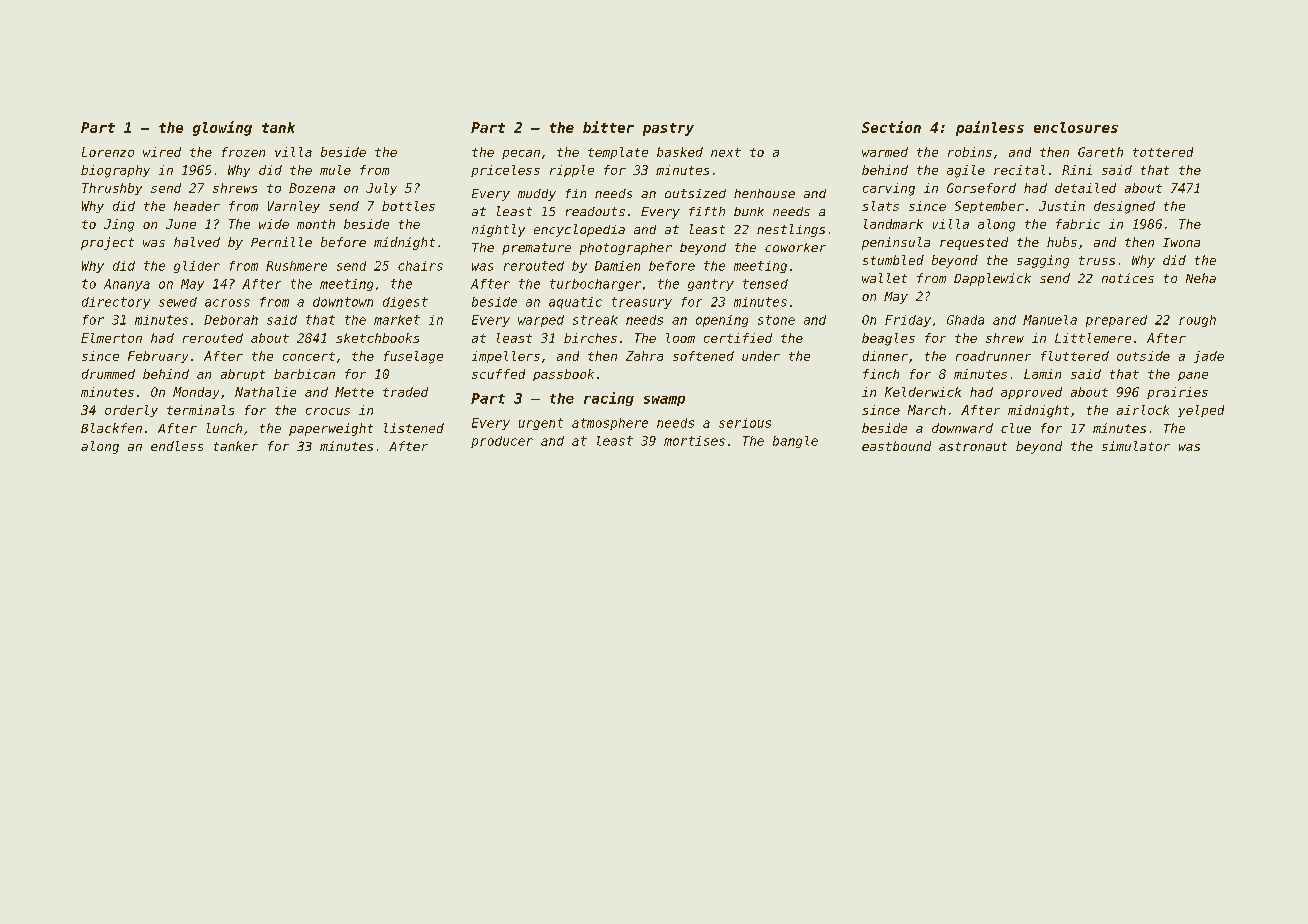  What do you see at coordinates (177, 446) in the image?
I see `endless` at bounding box center [177, 446].
